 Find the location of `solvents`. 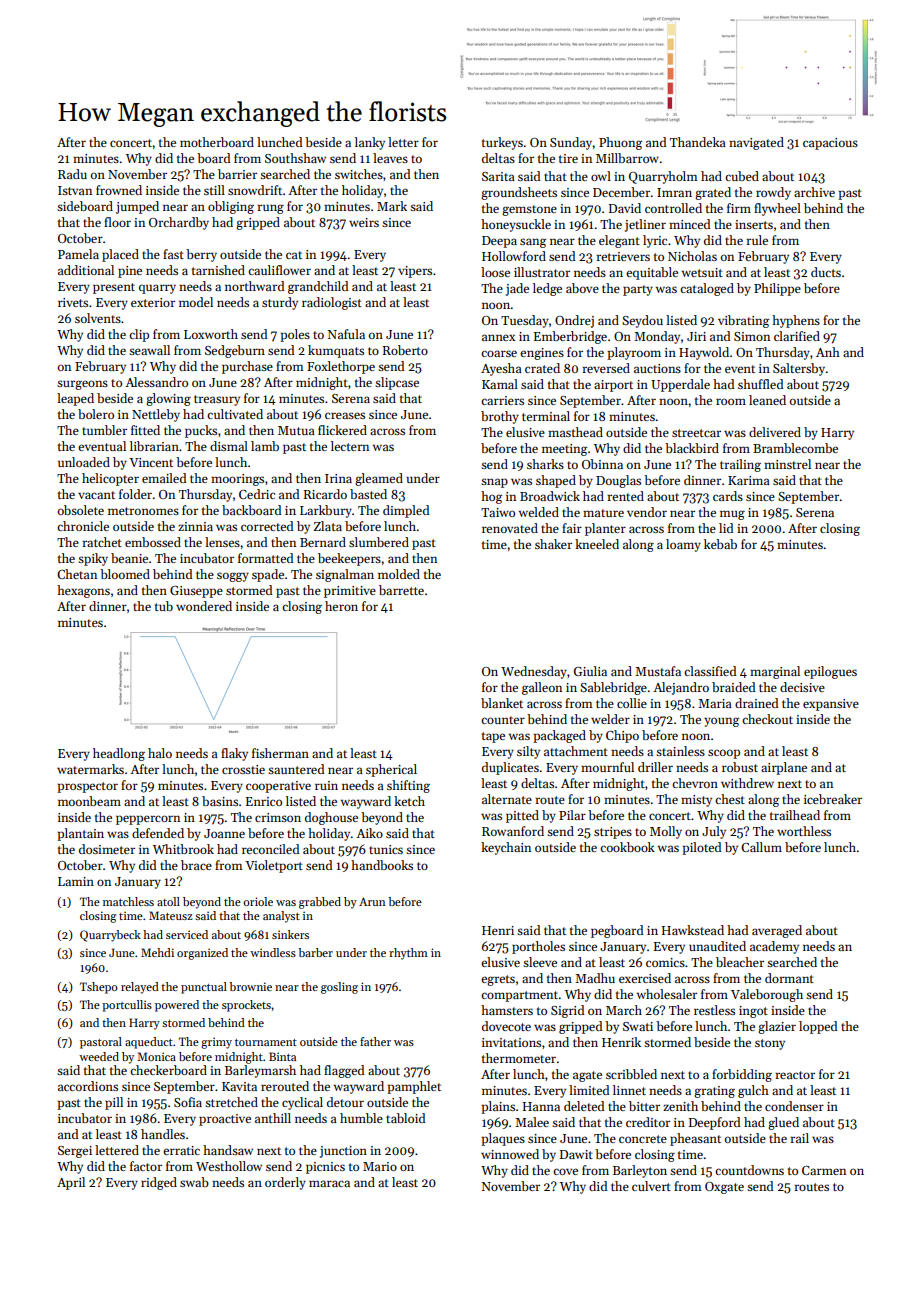

solvents is located at coordinates (98, 318).
